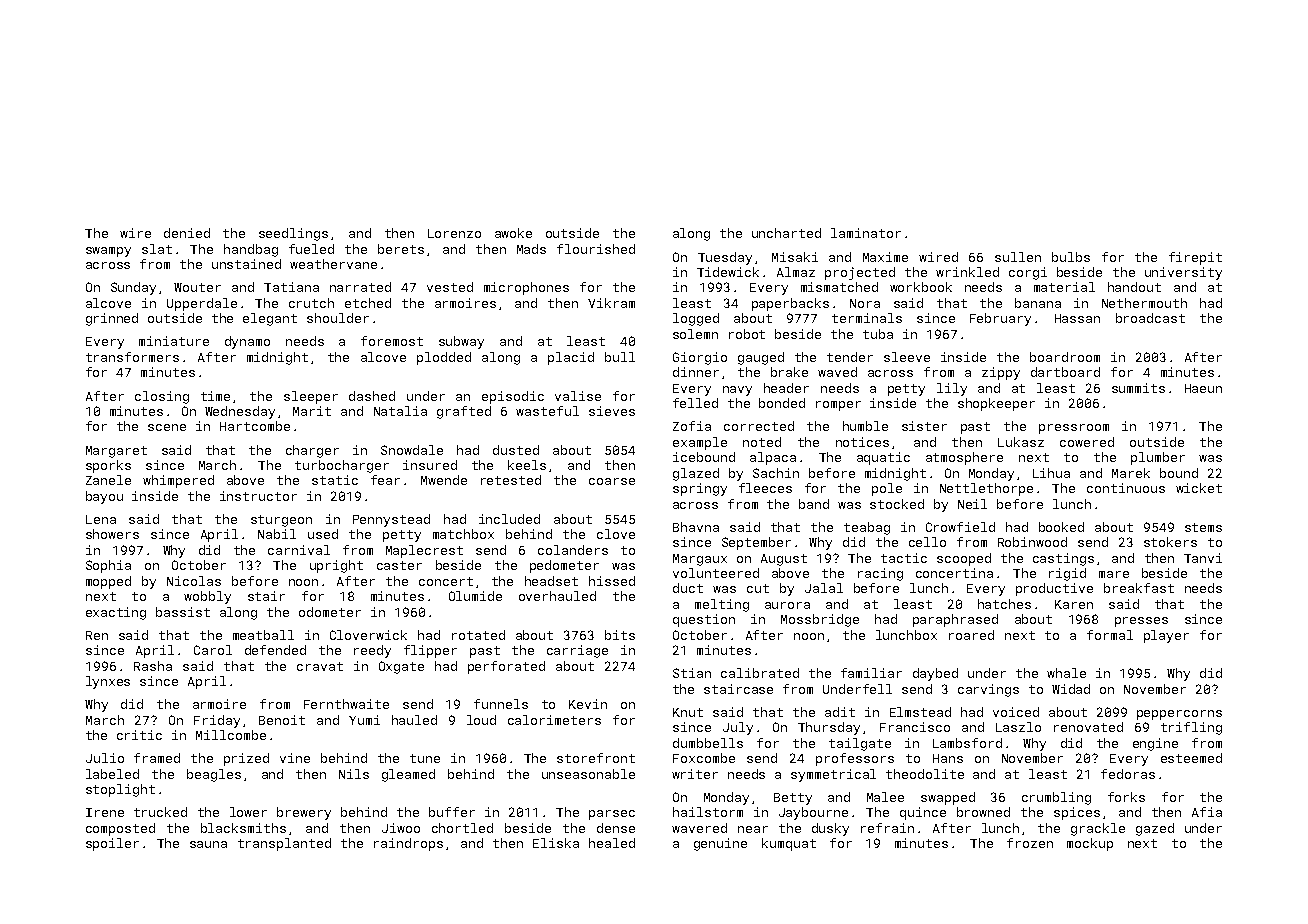 This screenshot has width=1308, height=924. Describe the element at coordinates (1087, 442) in the screenshot. I see `cowered` at that location.
